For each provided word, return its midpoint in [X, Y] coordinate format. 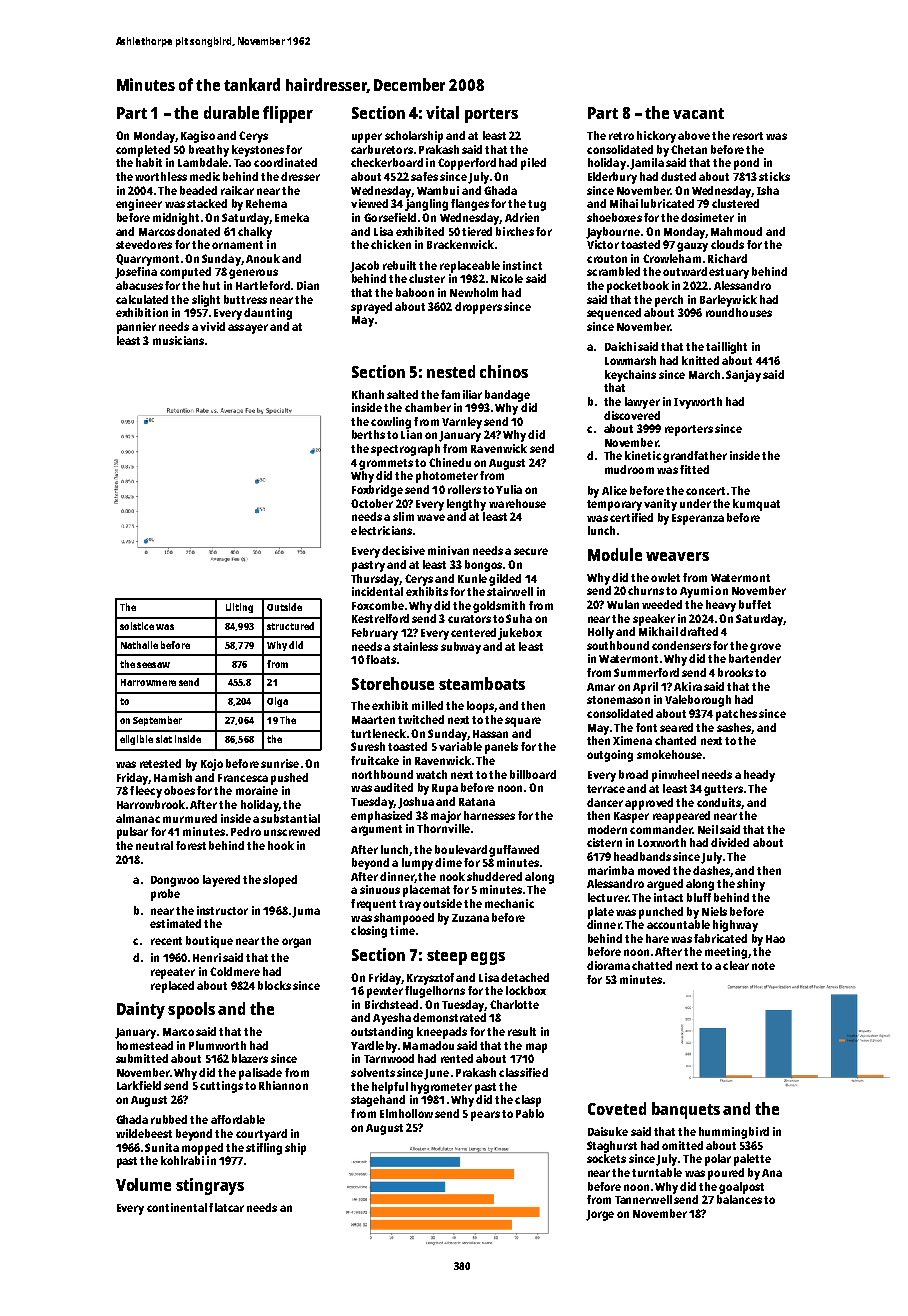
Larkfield [139, 1085]
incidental [377, 591]
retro [621, 136]
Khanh [368, 394]
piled [533, 164]
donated [198, 231]
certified [631, 517]
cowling [391, 423]
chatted [652, 965]
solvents [373, 1072]
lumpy [417, 864]
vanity [660, 505]
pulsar [132, 833]
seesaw [153, 665]
